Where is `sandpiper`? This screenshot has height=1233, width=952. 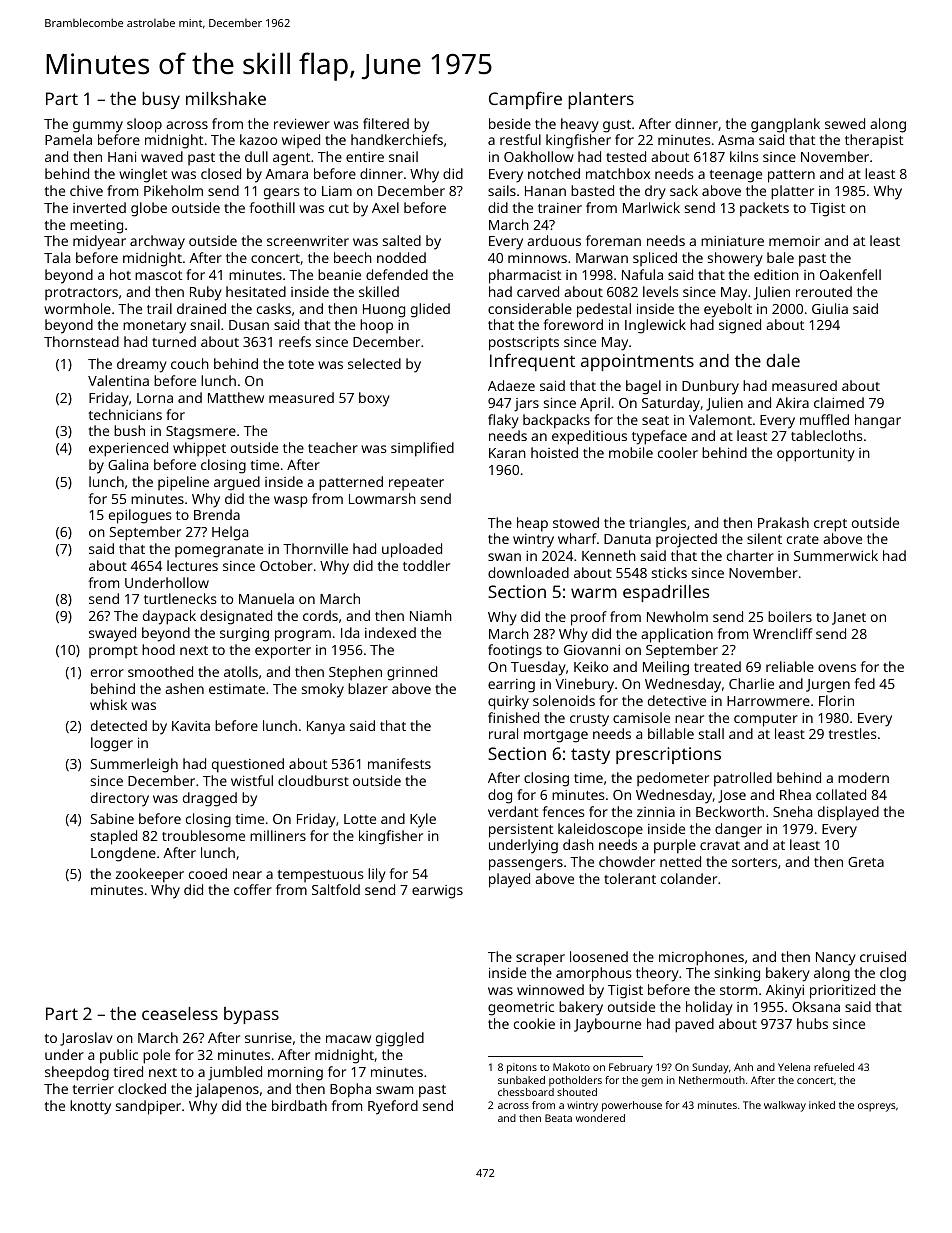
sandpiper is located at coordinates (148, 1107).
